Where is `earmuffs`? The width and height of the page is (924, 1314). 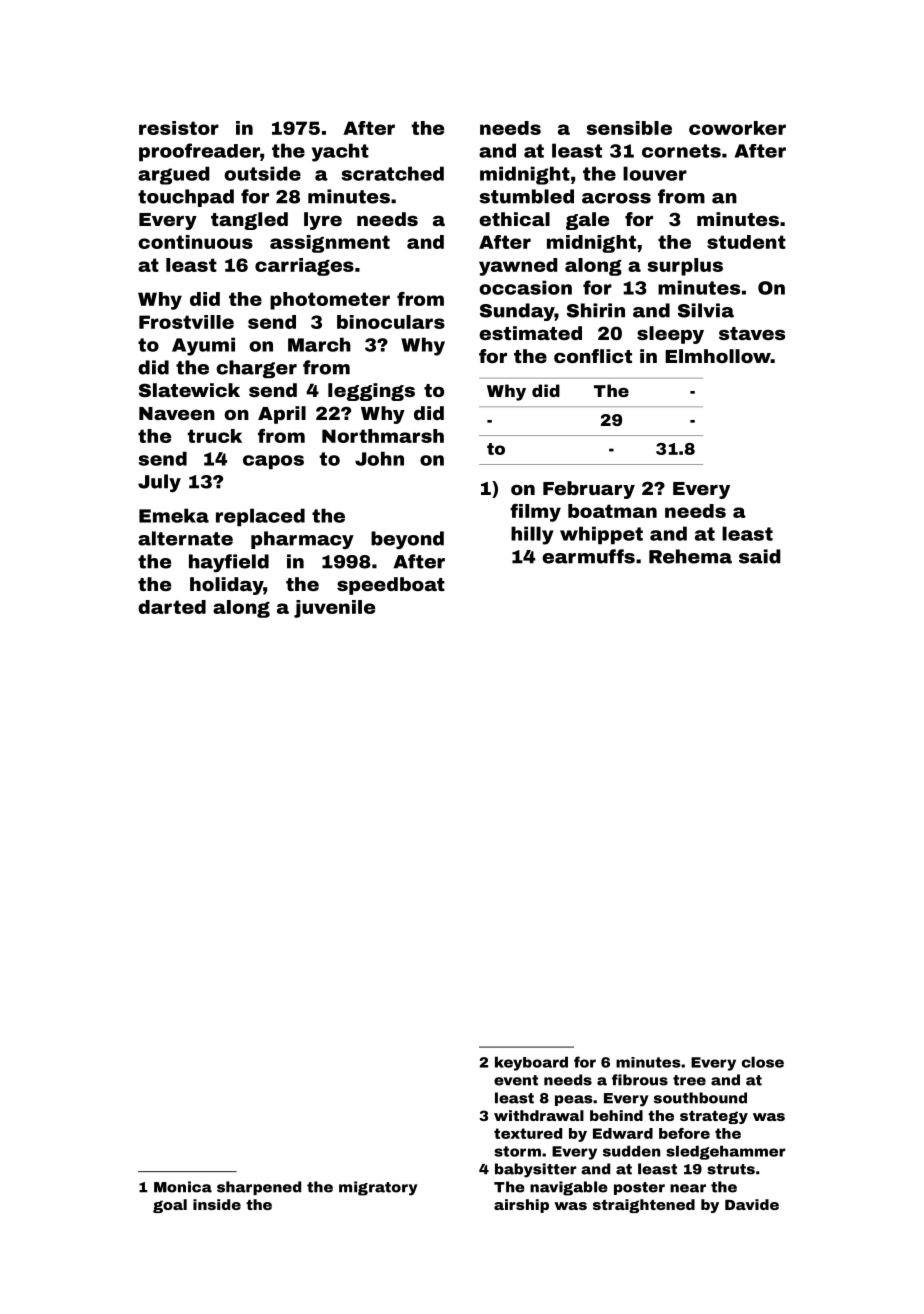 earmuffs is located at coordinates (588, 556).
